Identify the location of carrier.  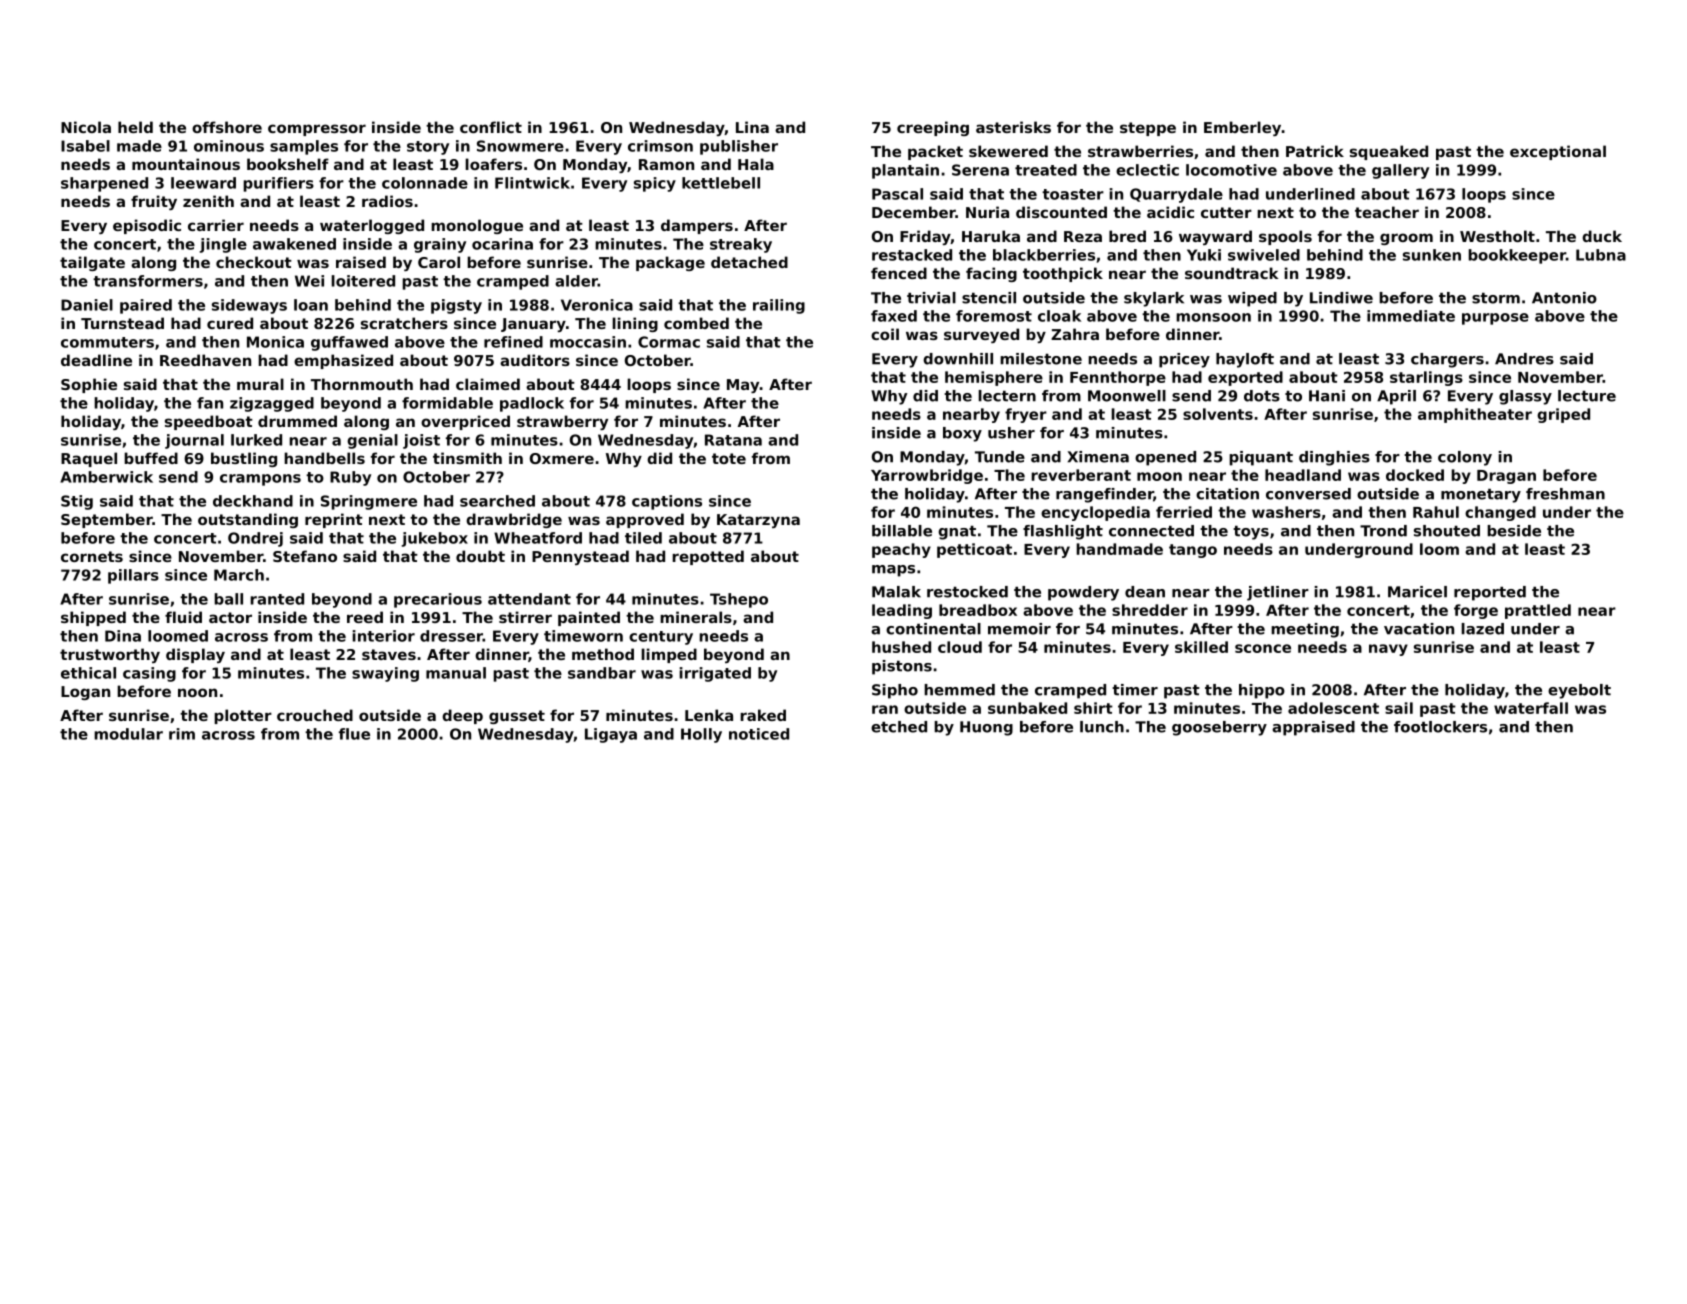
(216, 225).
